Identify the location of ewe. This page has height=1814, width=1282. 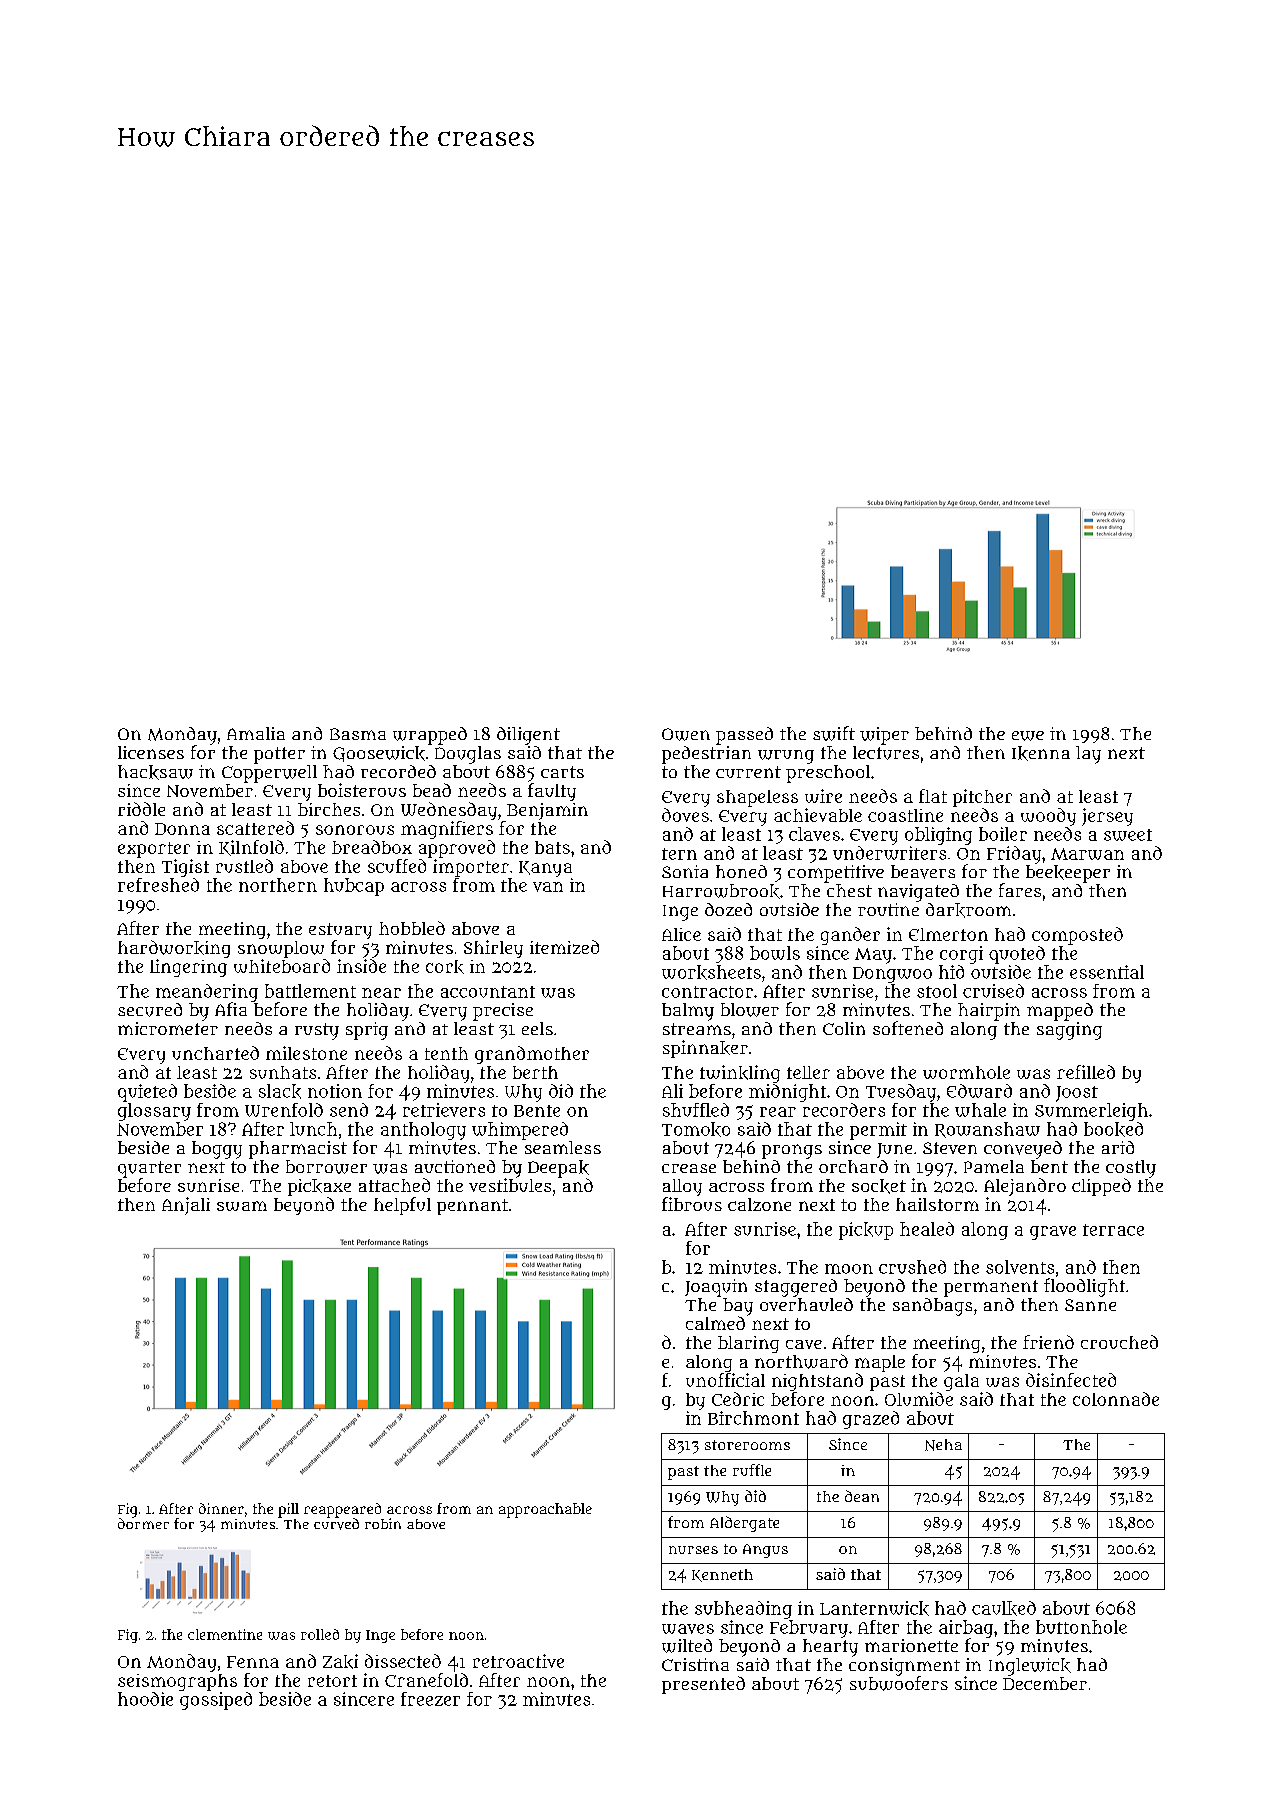
(1028, 736).
